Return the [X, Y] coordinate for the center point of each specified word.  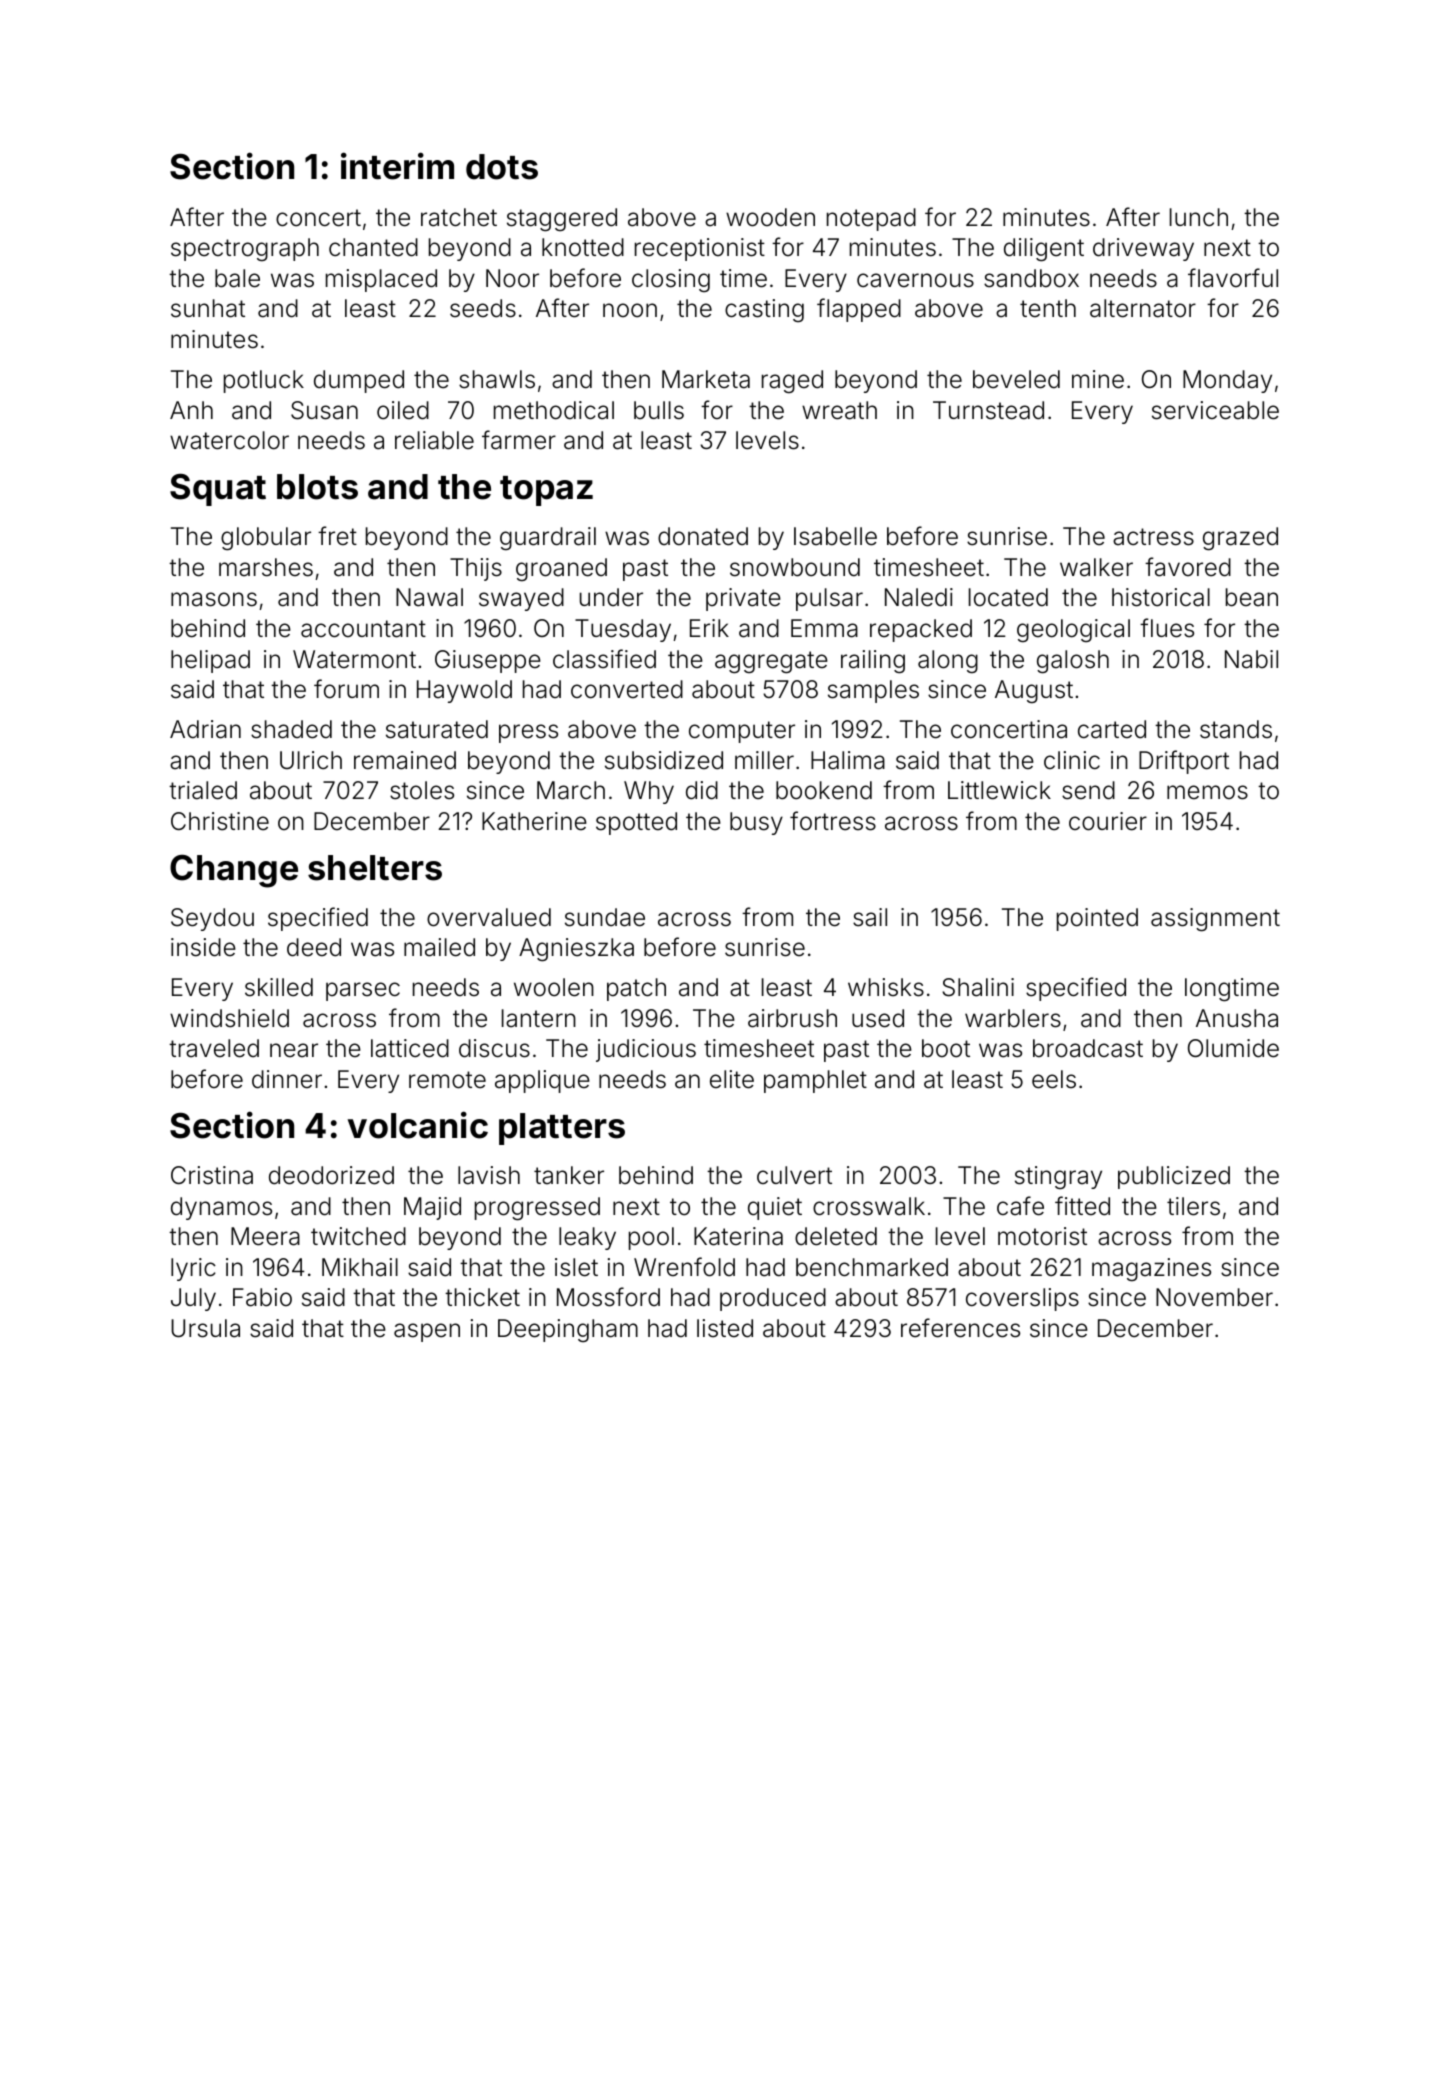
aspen [427, 1332]
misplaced [381, 280]
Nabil [1251, 659]
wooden [770, 217]
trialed [203, 790]
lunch [1199, 217]
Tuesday [623, 630]
